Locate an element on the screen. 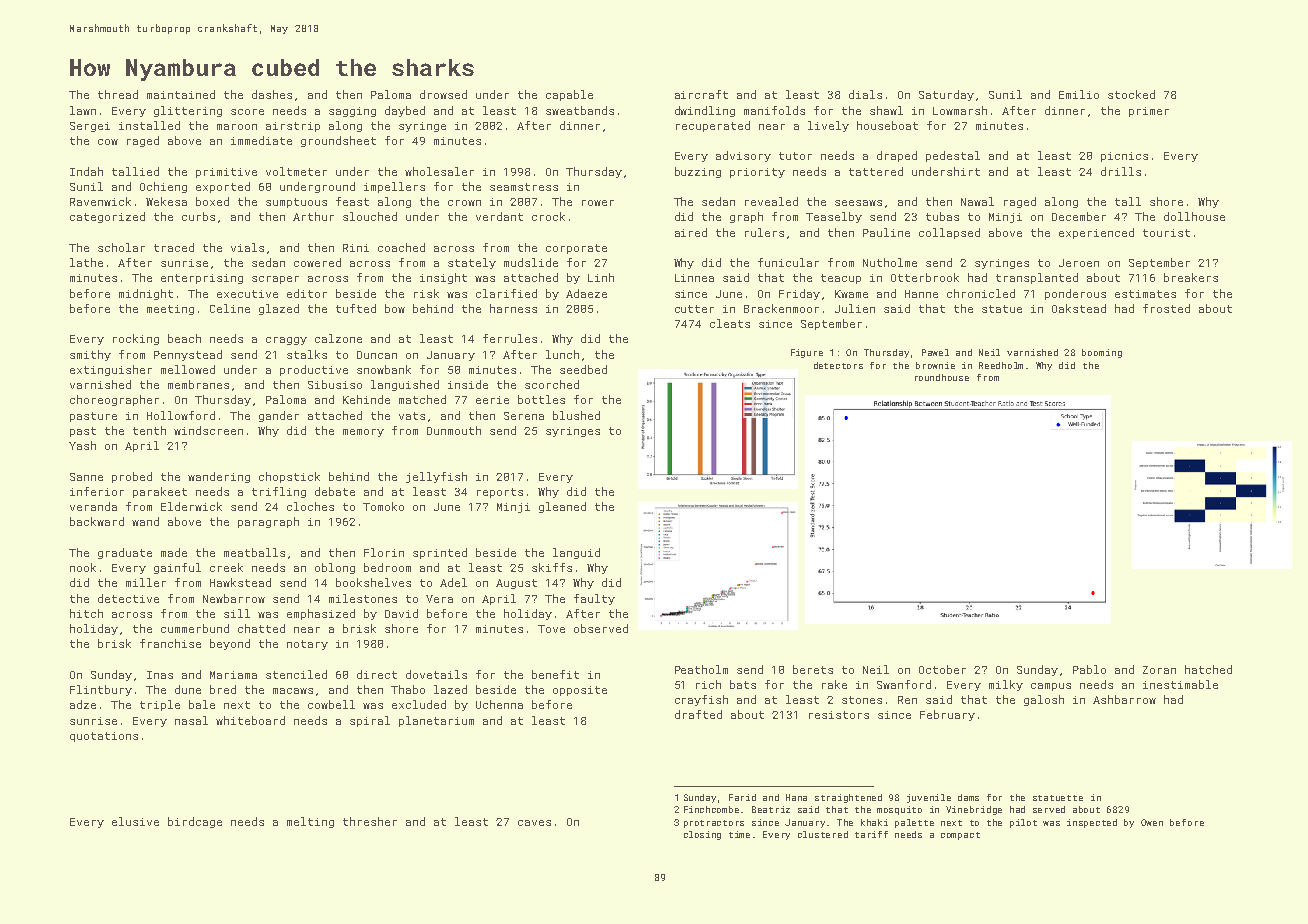 The width and height of the screenshot is (1308, 924). thresher is located at coordinates (370, 821).
